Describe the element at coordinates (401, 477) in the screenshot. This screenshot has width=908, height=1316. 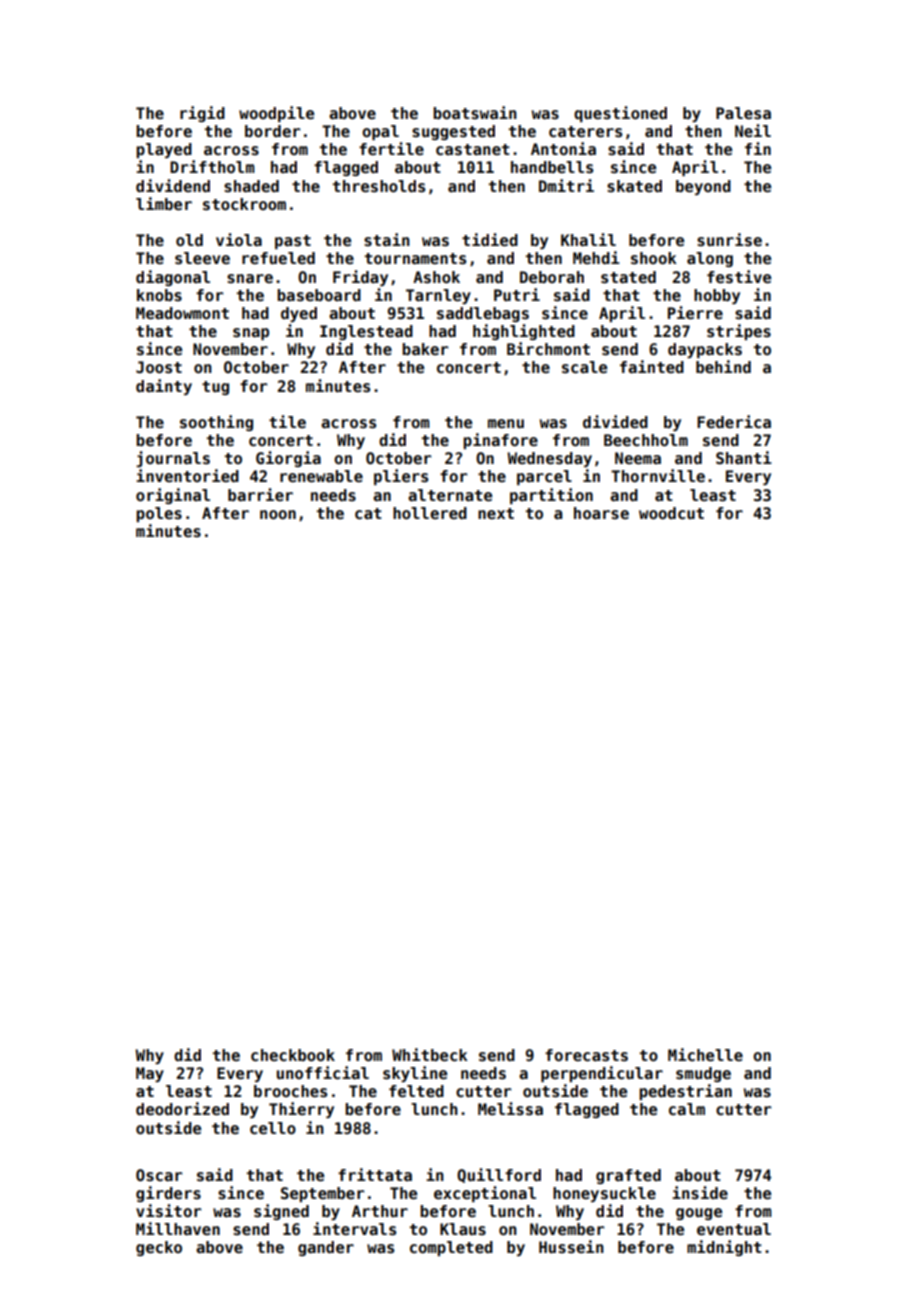
I see `pliers` at that location.
